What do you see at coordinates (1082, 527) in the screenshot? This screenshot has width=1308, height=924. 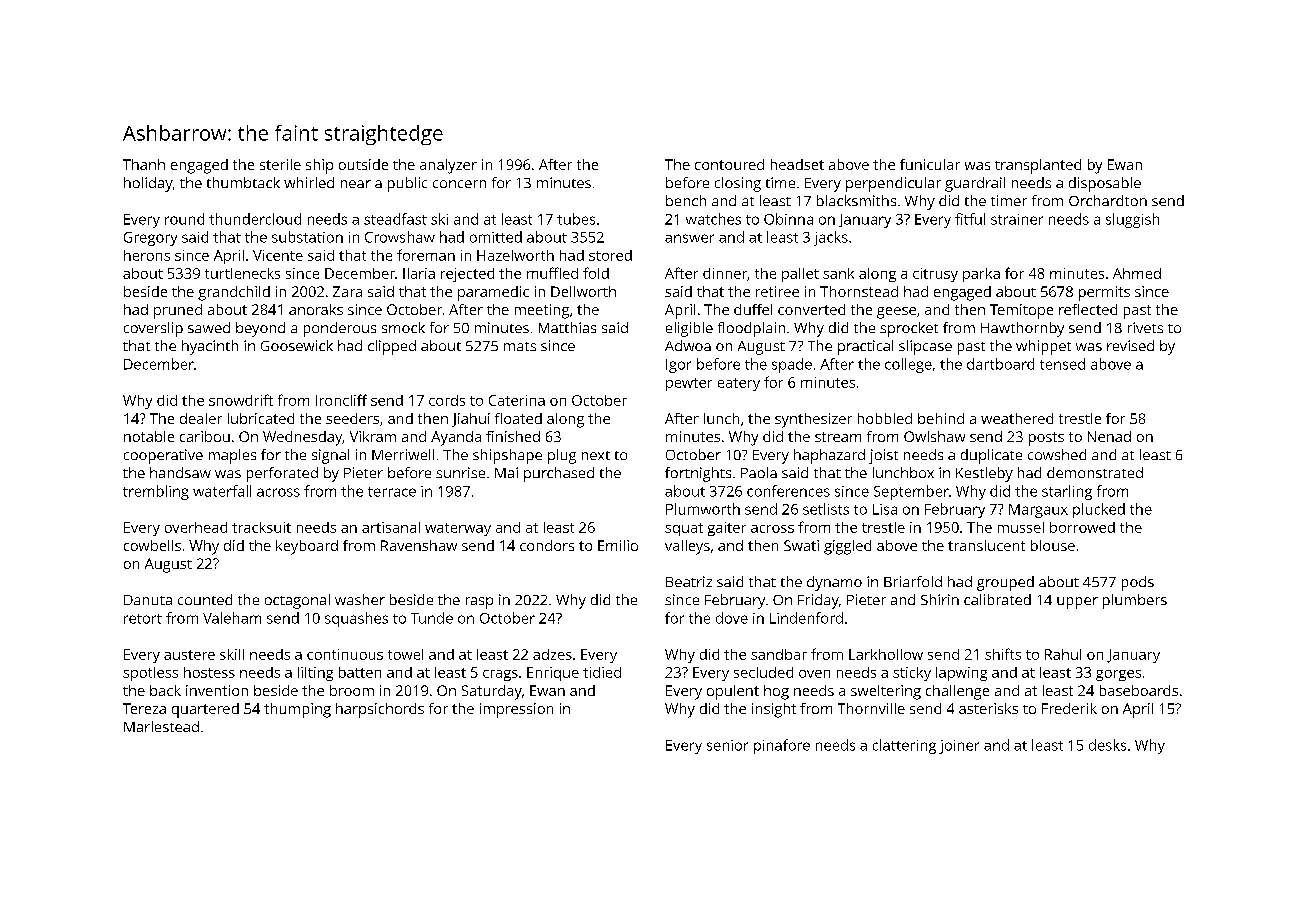 I see `borrowed` at bounding box center [1082, 527].
